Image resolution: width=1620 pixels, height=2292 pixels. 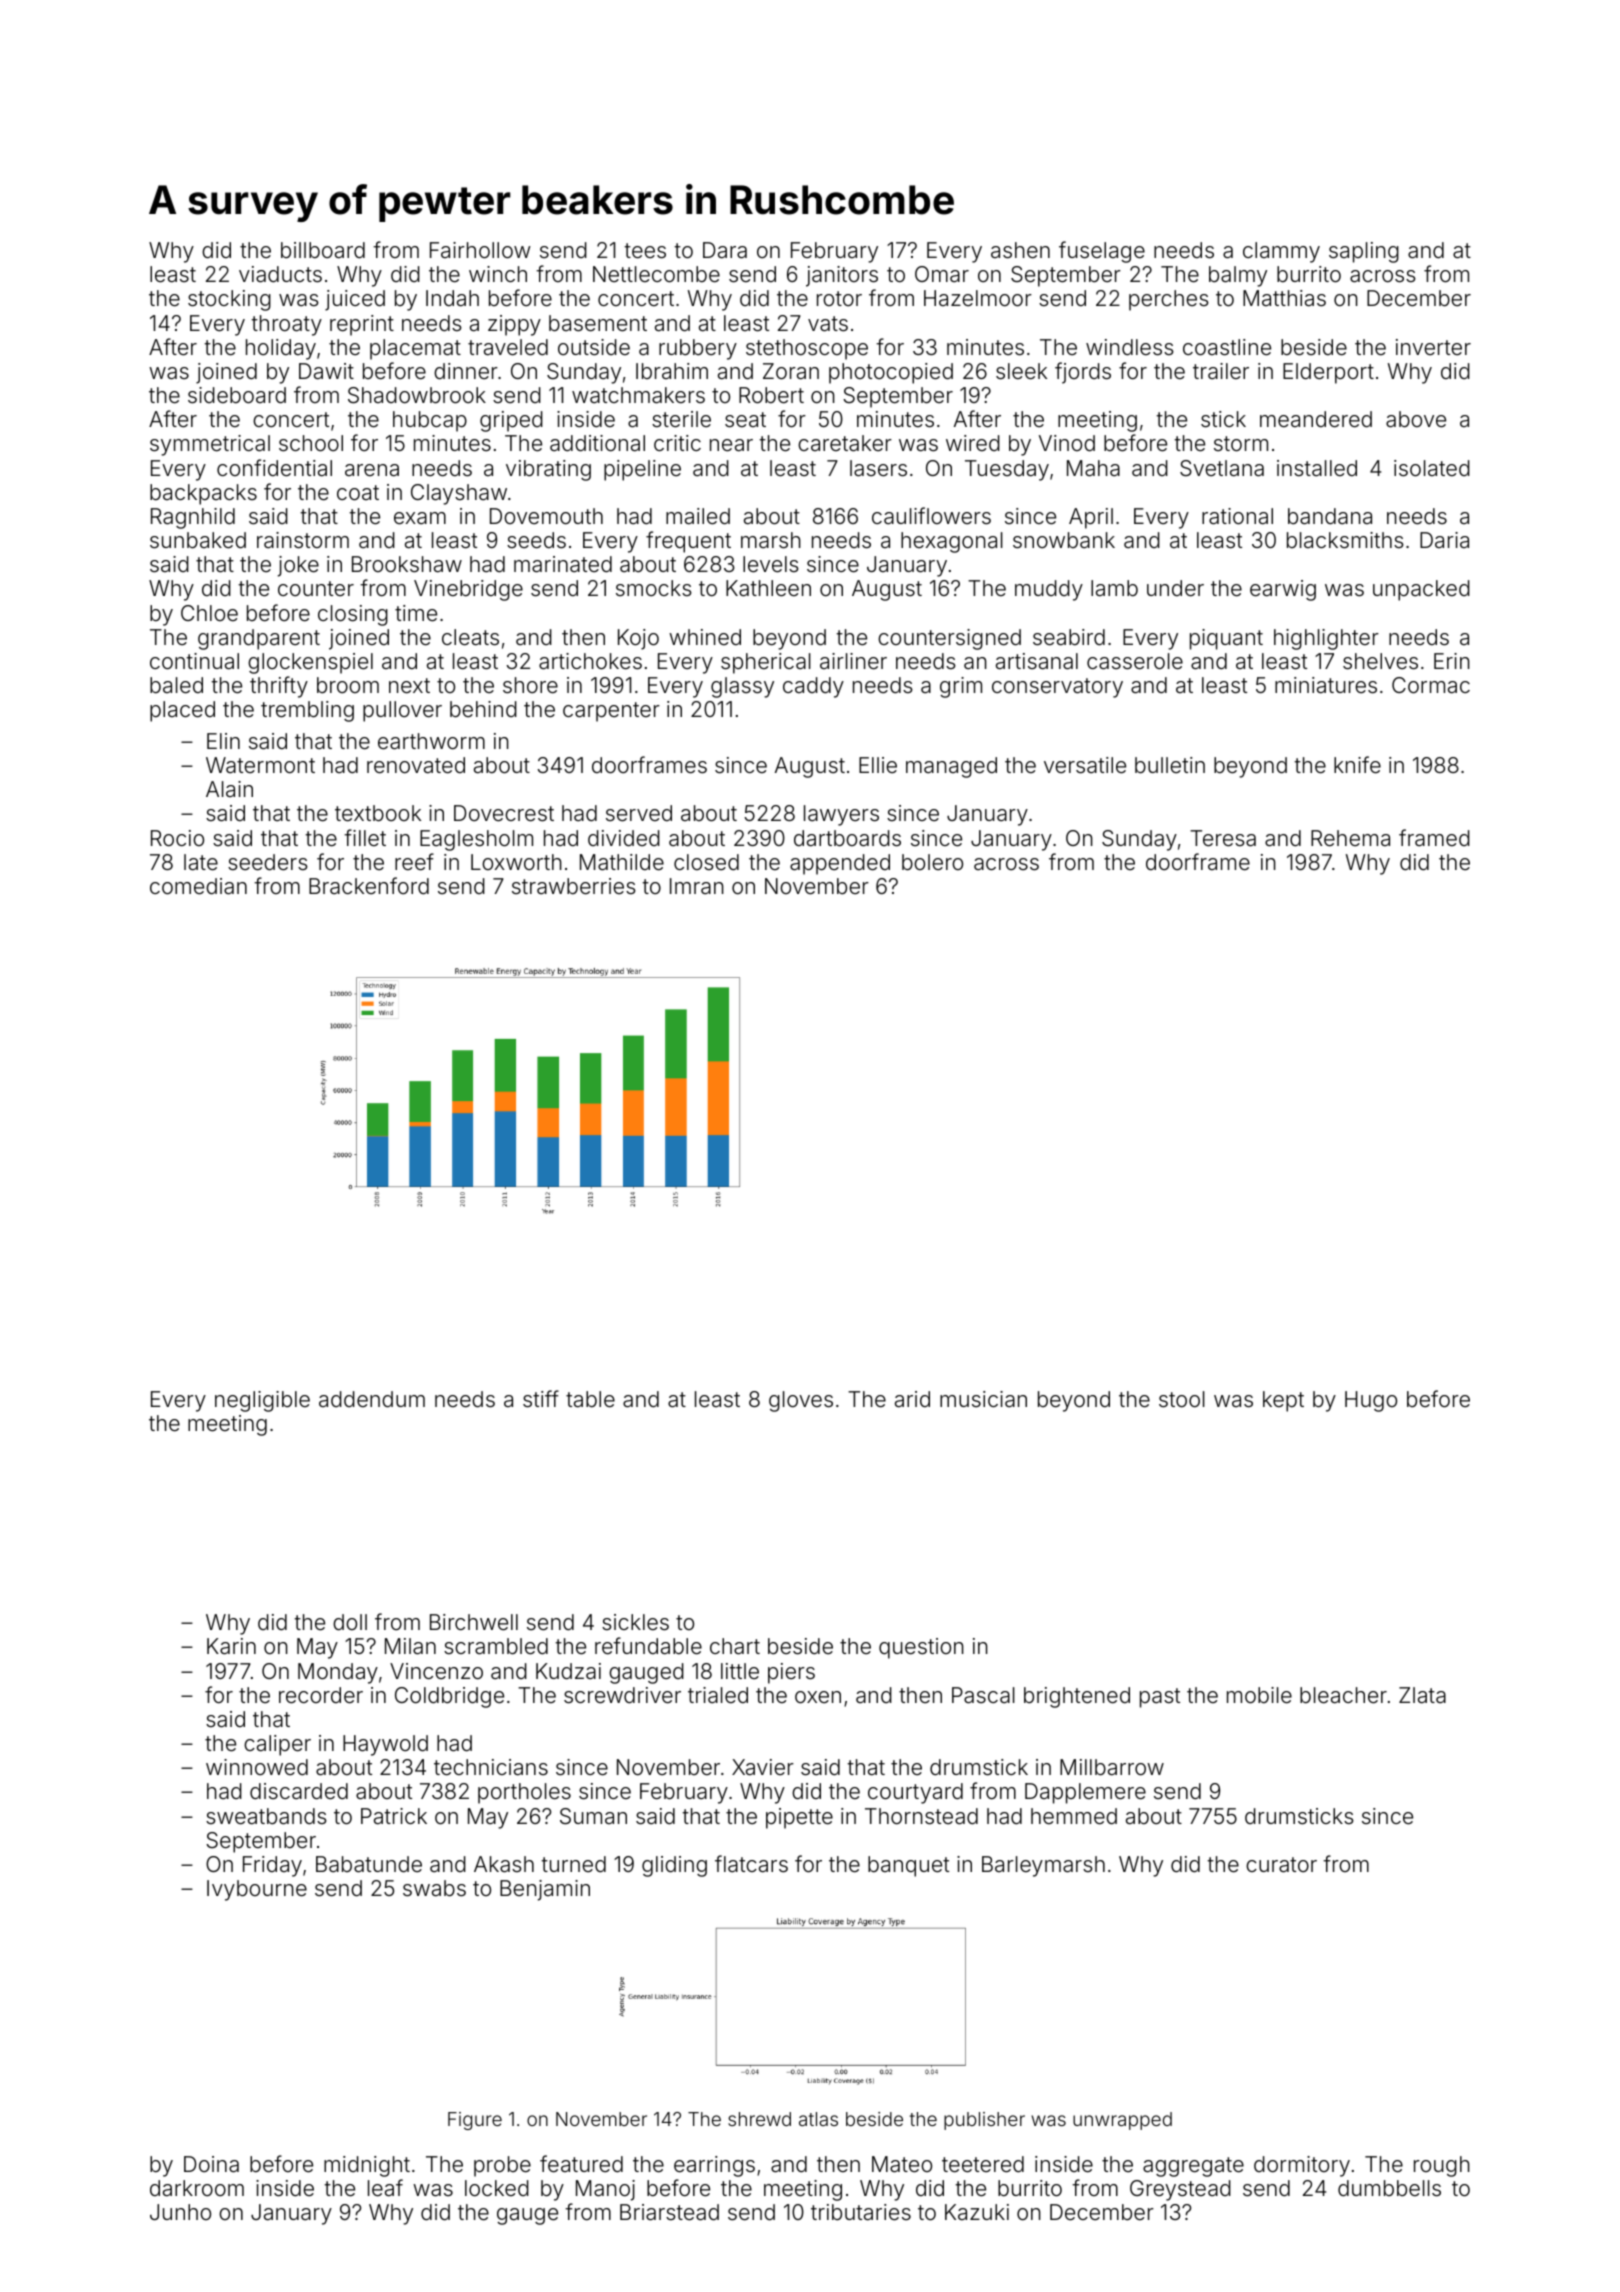 What do you see at coordinates (915, 1793) in the screenshot?
I see `courtyard` at bounding box center [915, 1793].
